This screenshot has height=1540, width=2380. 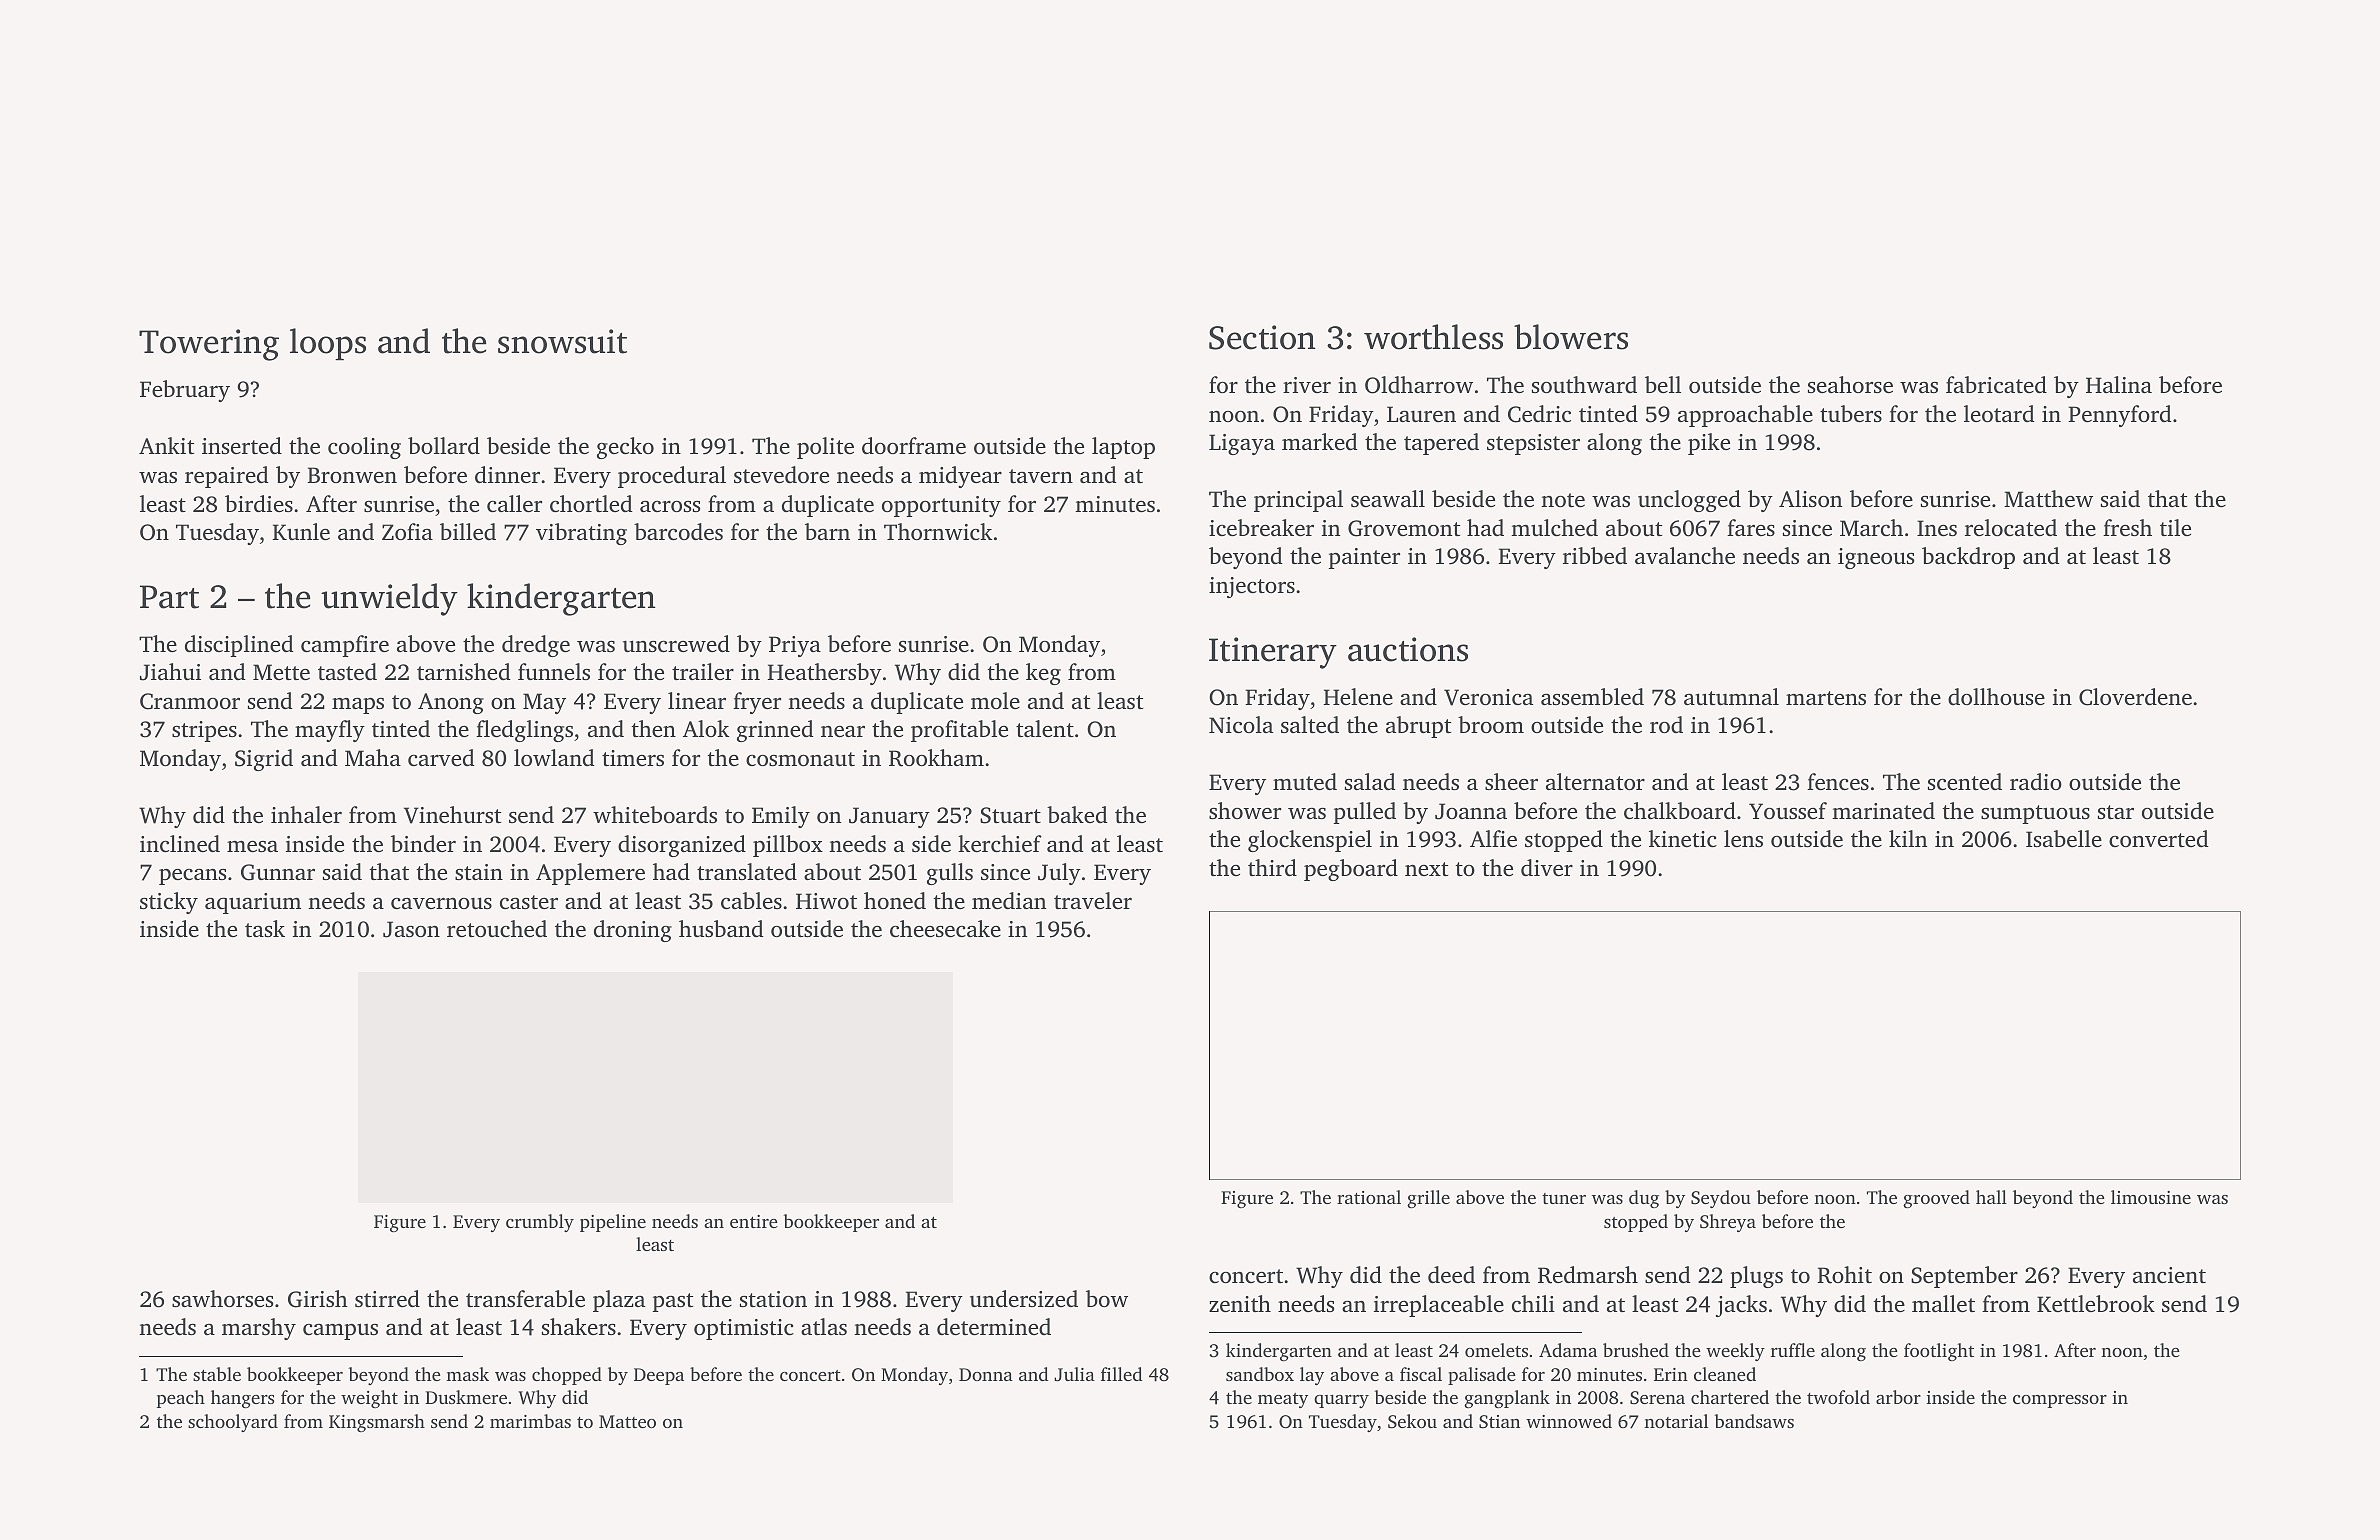 What do you see at coordinates (2151, 1197) in the screenshot?
I see `limousine` at bounding box center [2151, 1197].
